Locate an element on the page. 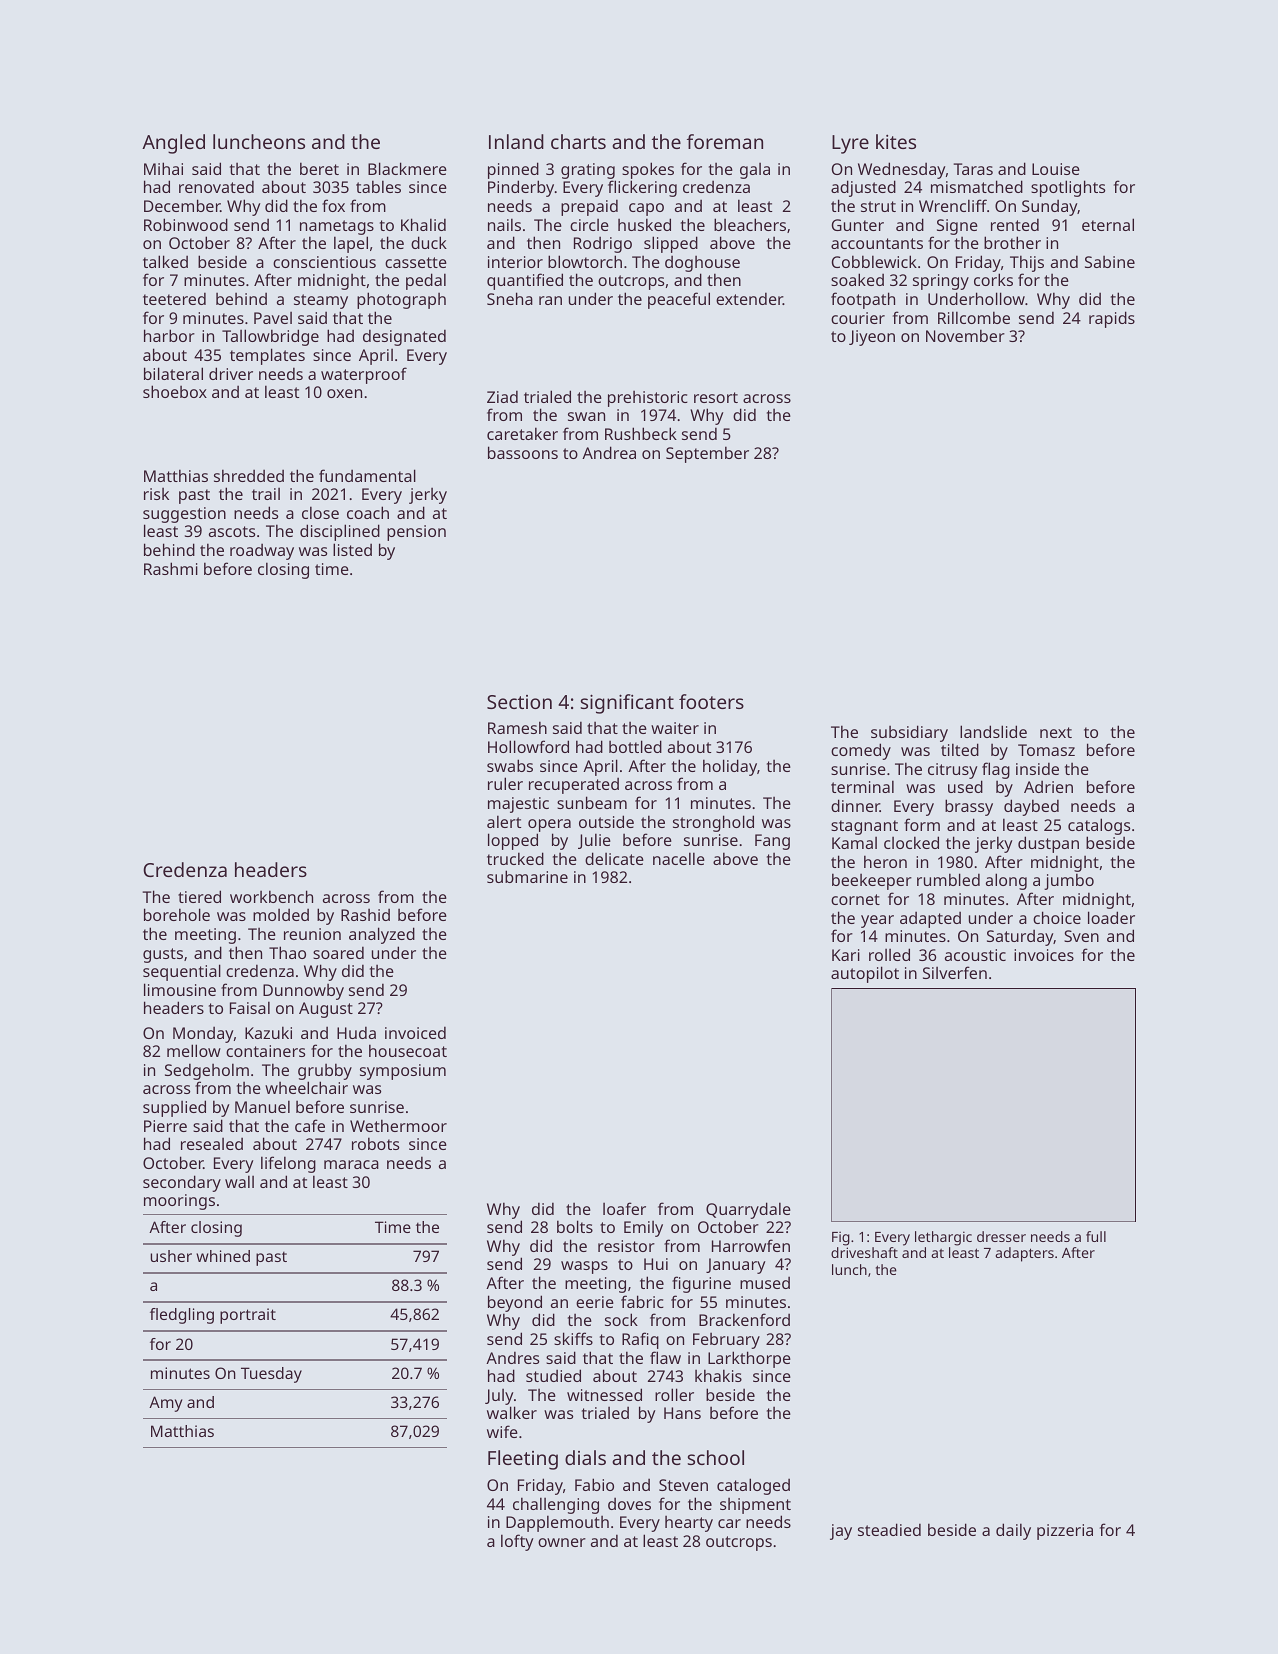 The image size is (1278, 1654). usher is located at coordinates (171, 1256).
